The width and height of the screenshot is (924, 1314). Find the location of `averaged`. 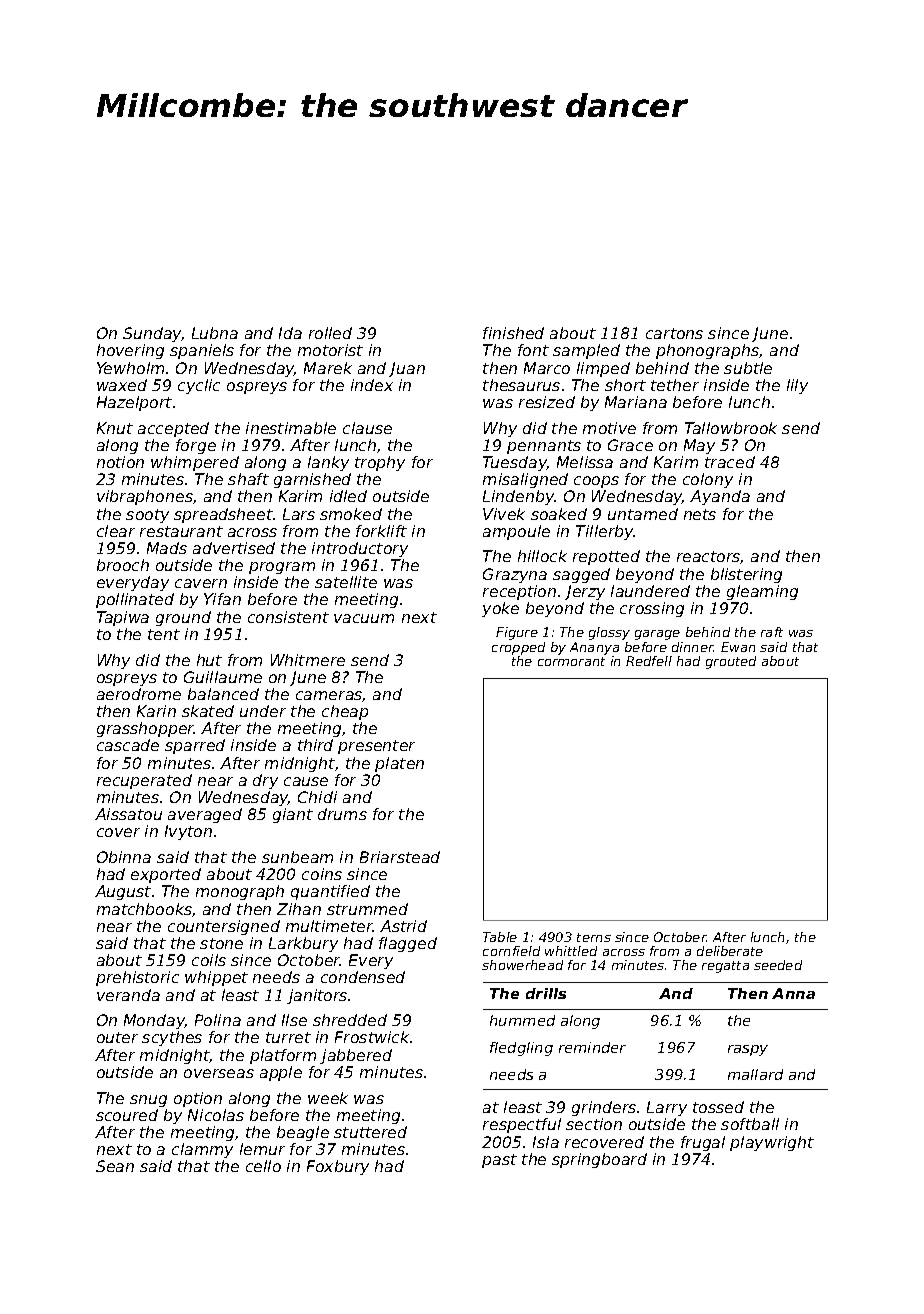

averaged is located at coordinates (205, 815).
